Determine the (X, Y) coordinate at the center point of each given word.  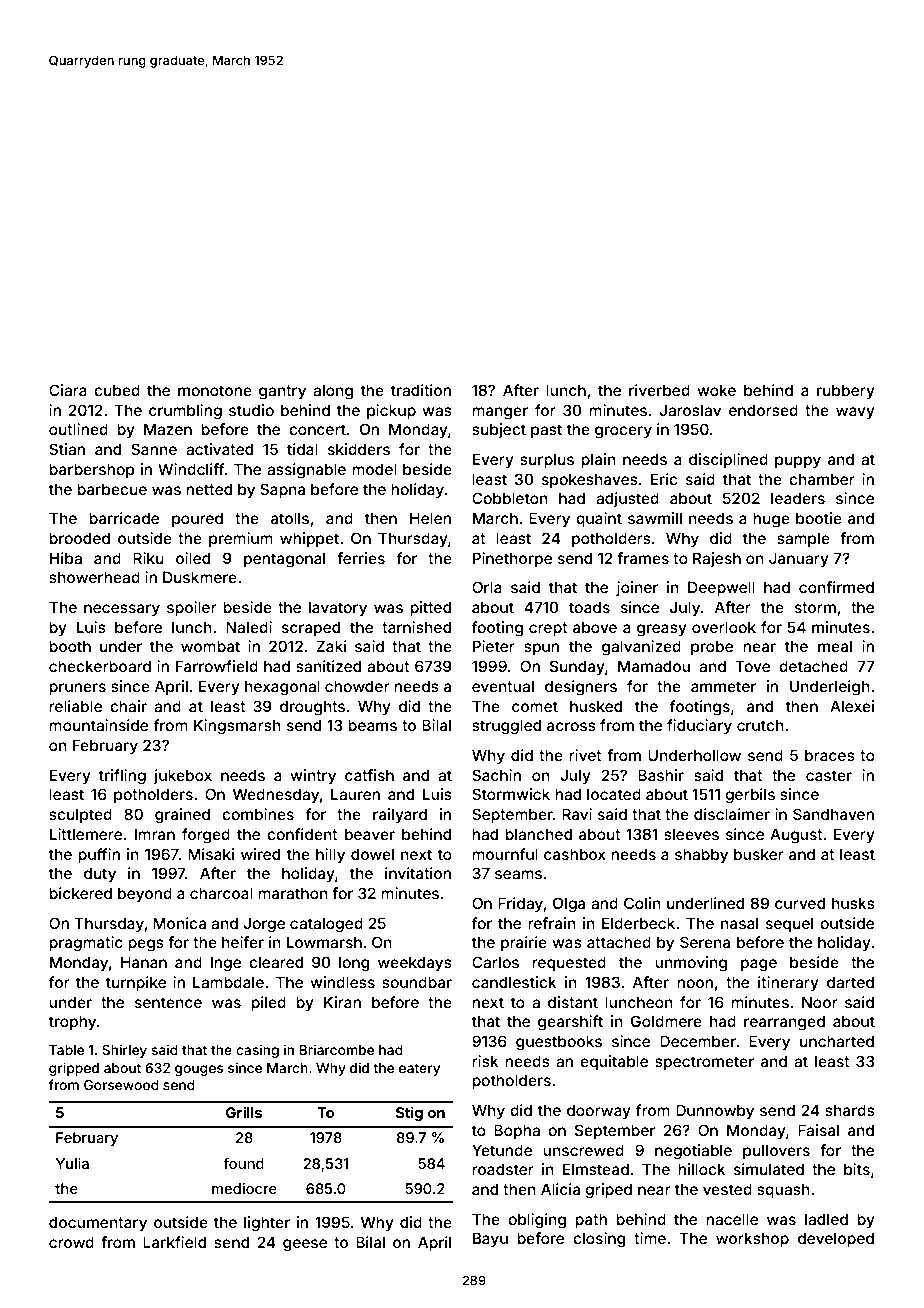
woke (716, 390)
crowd (71, 1242)
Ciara (68, 390)
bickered (80, 893)
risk (485, 1061)
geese (305, 1245)
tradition (421, 390)
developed (836, 1239)
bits (857, 1169)
